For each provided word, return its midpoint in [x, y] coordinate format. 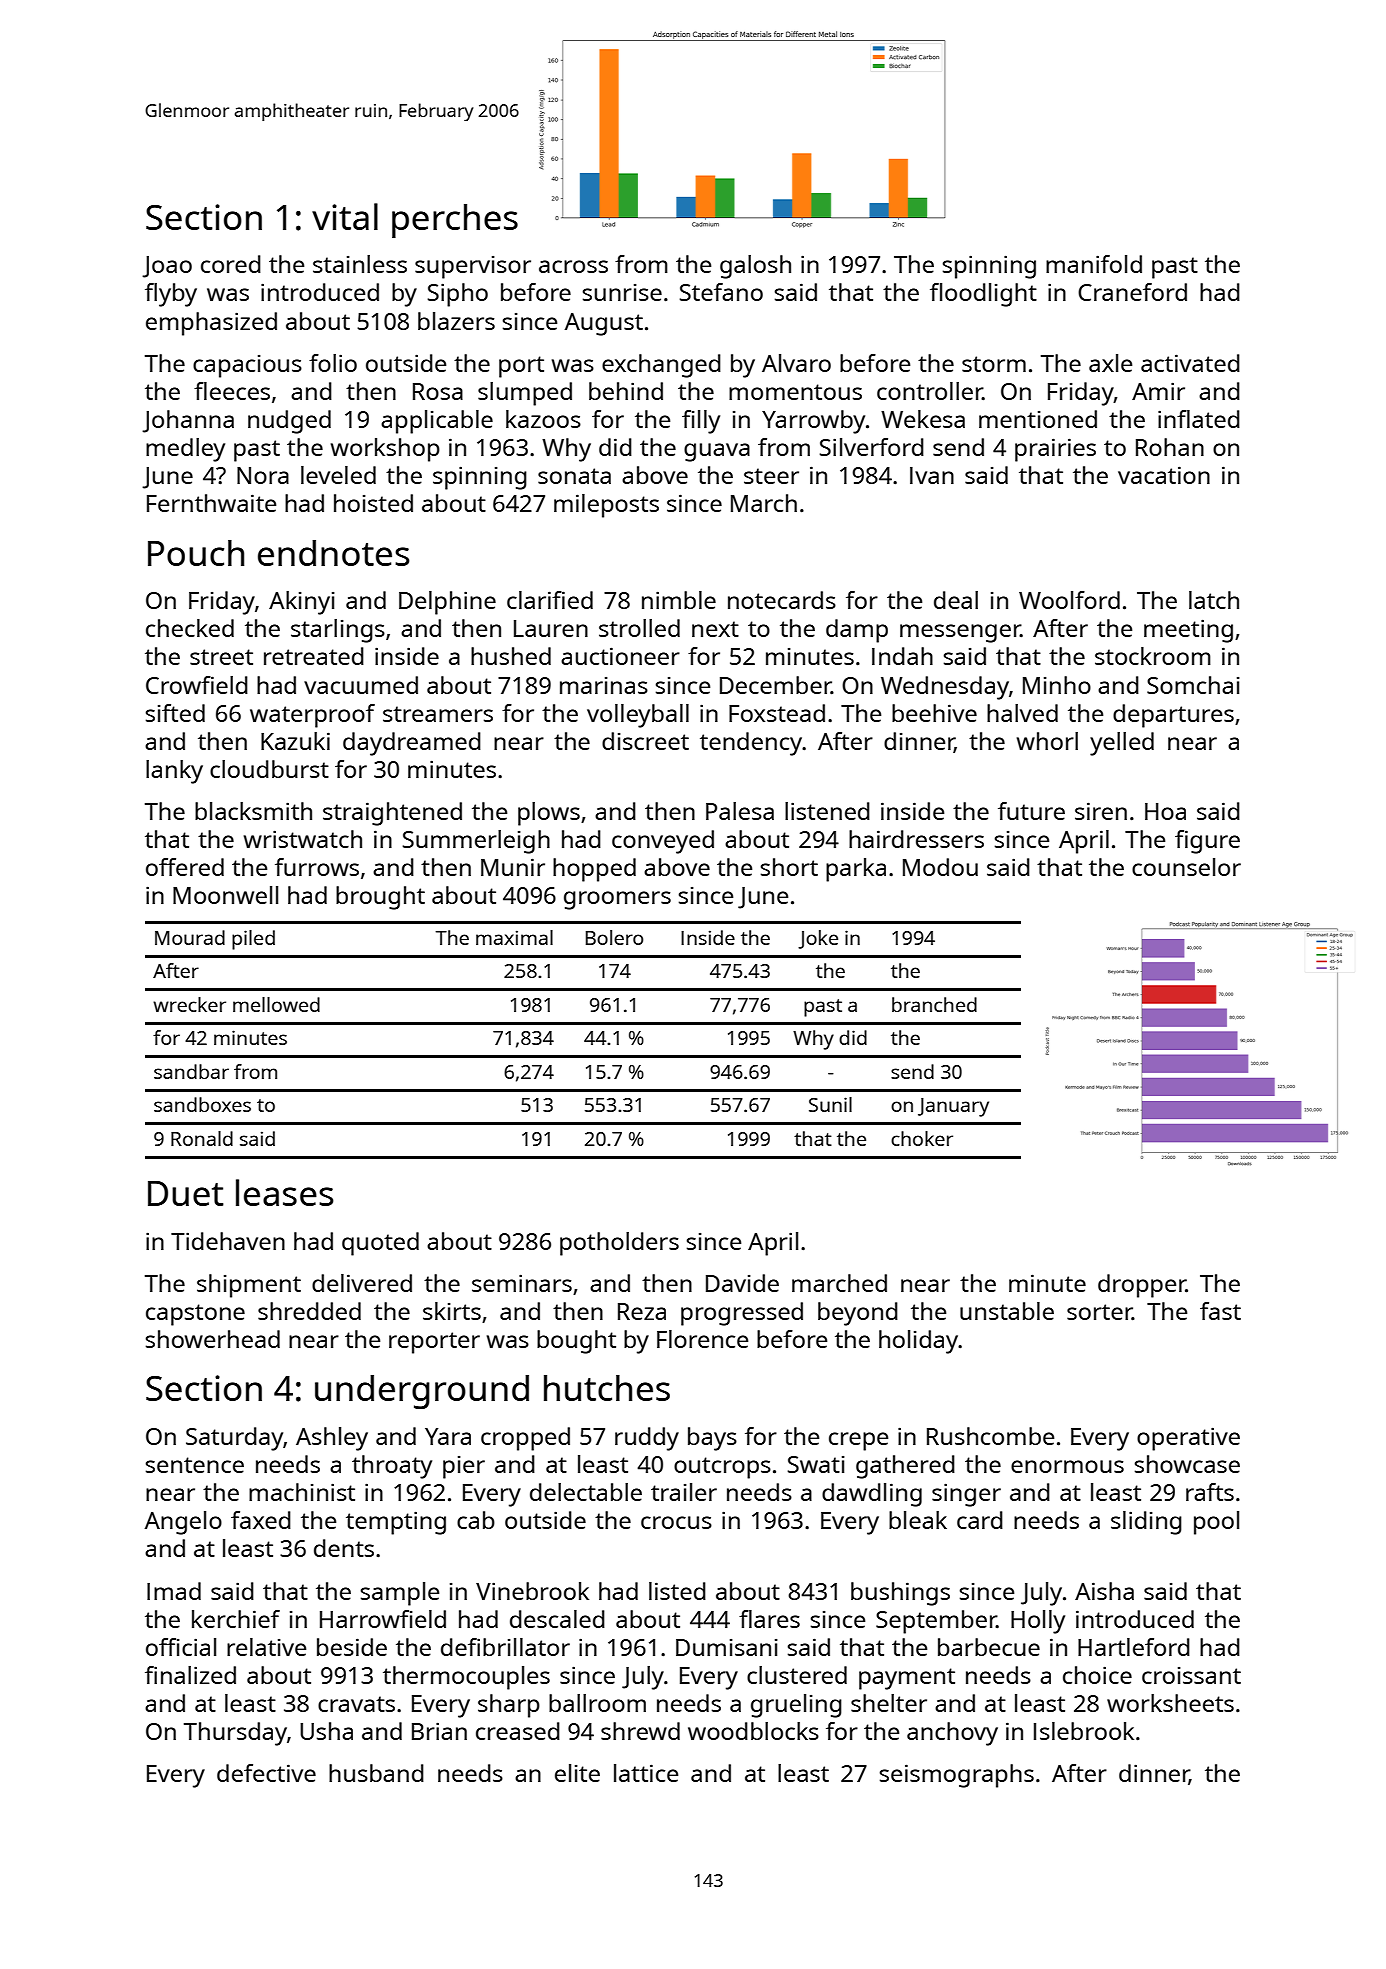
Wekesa [923, 419]
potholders [619, 1244]
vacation [1164, 475]
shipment [249, 1286]
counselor [1186, 867]
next [715, 629]
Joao [167, 267]
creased [518, 1731]
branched [934, 1004]
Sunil [830, 1104]
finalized [190, 1675]
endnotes [333, 553]
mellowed [276, 1004]
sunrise [622, 292]
